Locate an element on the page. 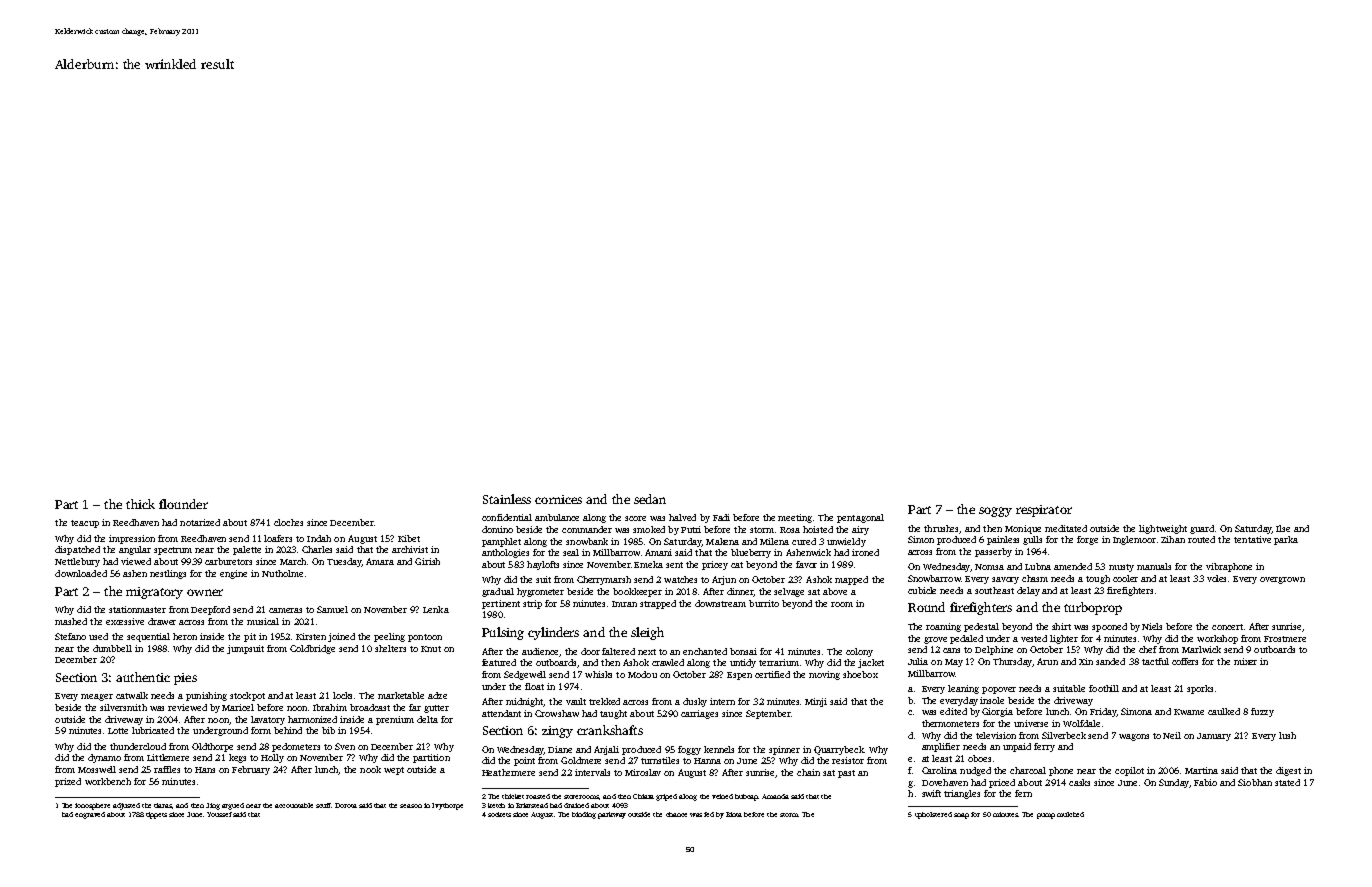 Image resolution: width=1372 pixels, height=887 pixels. March is located at coordinates (293, 561).
